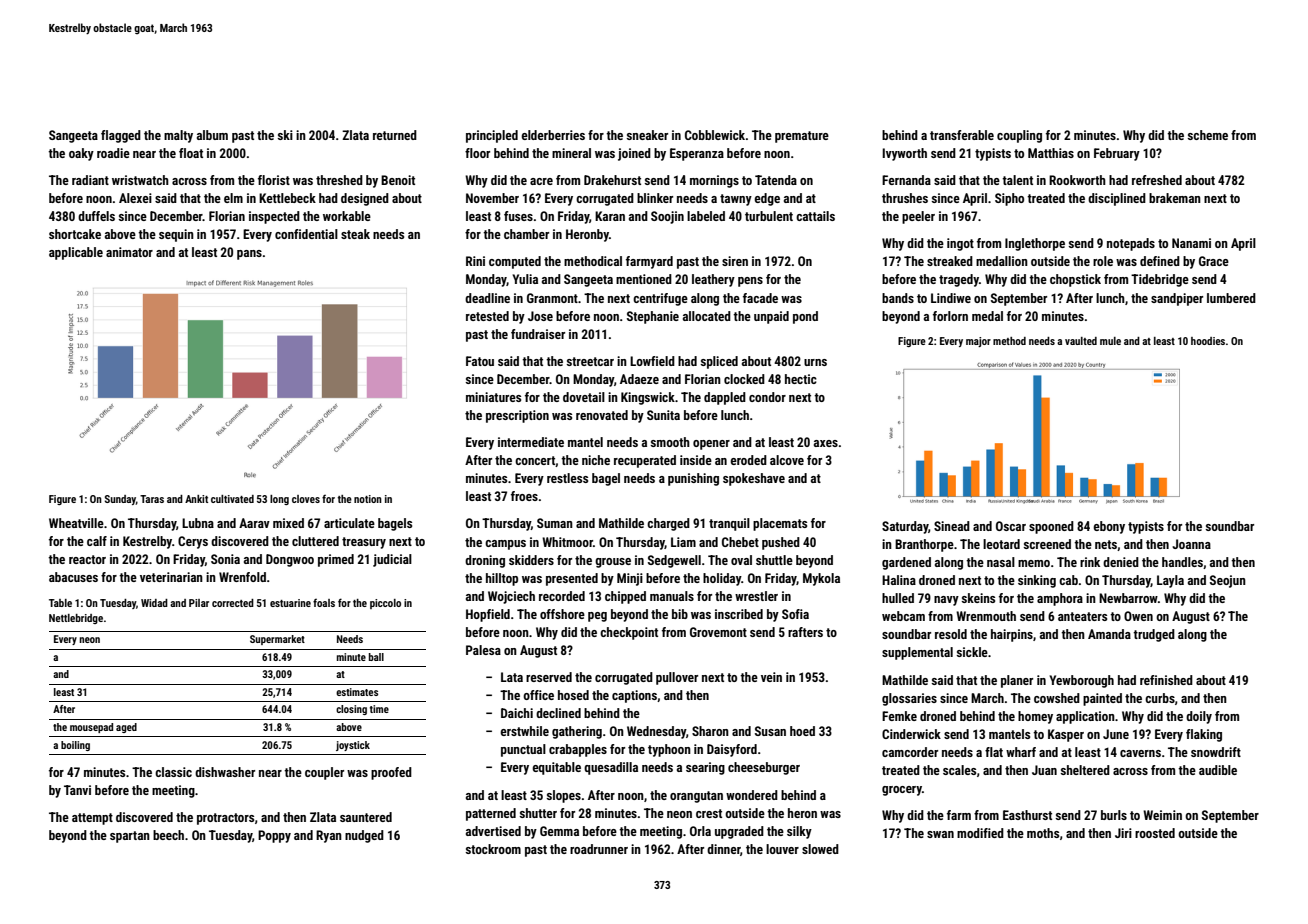 The width and height of the page is (1308, 924). Describe the element at coordinates (1214, 261) in the page. I see `Grace` at that location.
